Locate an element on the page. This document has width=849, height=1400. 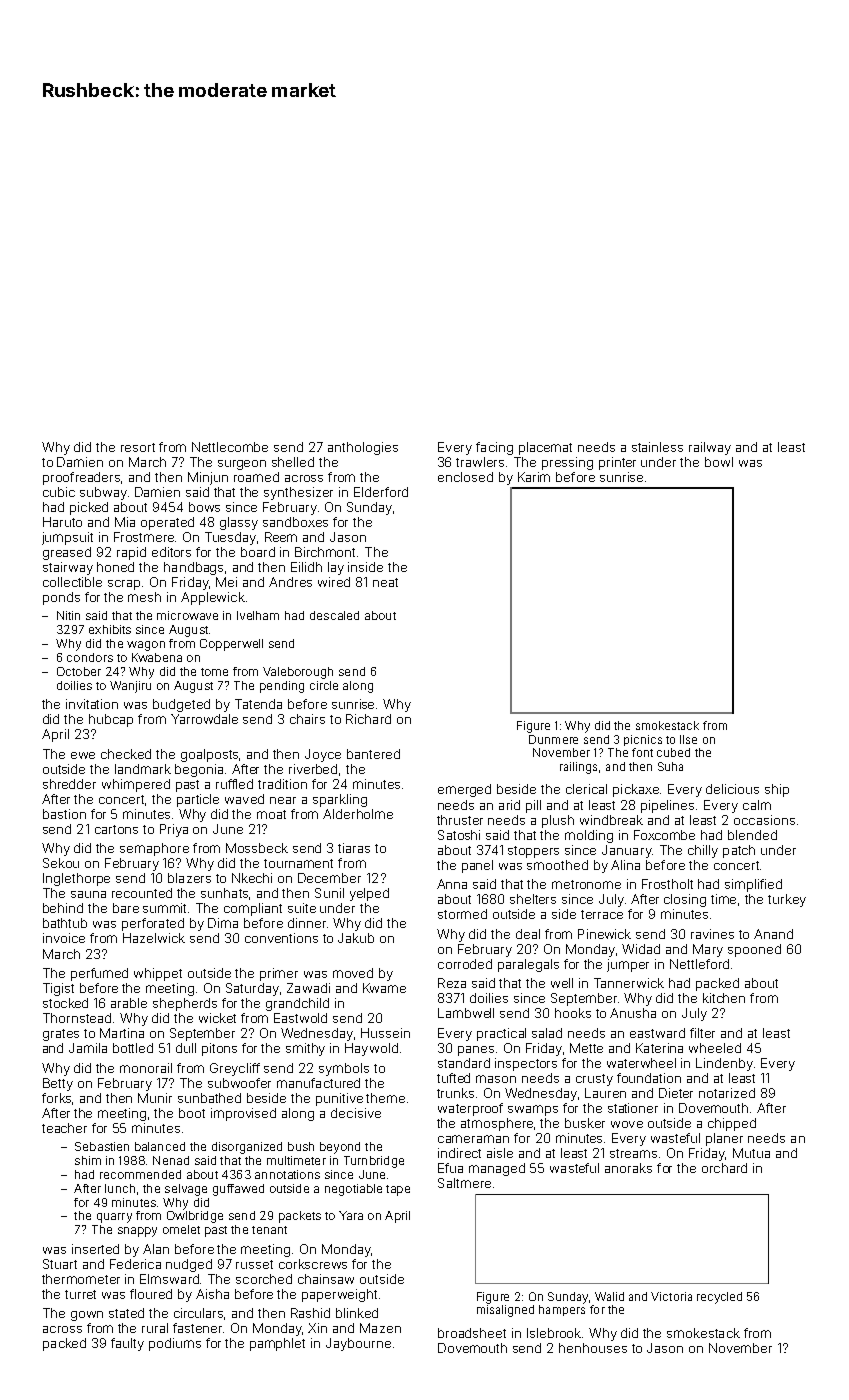
shelters is located at coordinates (533, 899).
